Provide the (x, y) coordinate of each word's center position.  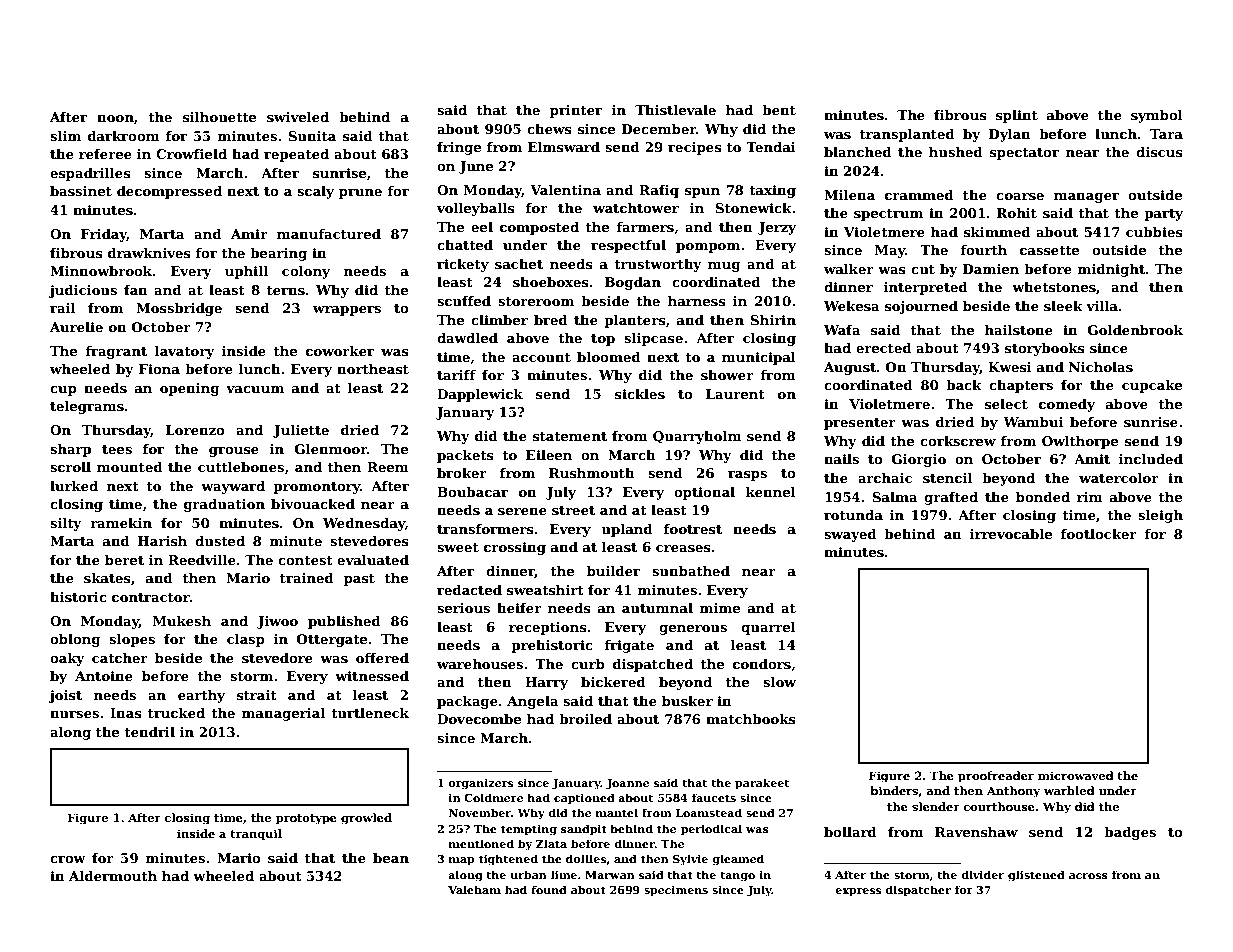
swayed (850, 535)
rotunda (853, 515)
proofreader (996, 777)
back (964, 385)
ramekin (121, 523)
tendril (149, 732)
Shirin (773, 320)
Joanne (627, 784)
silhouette (219, 117)
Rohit (1017, 213)
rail (62, 308)
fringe (459, 148)
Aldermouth (113, 876)
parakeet (762, 784)
